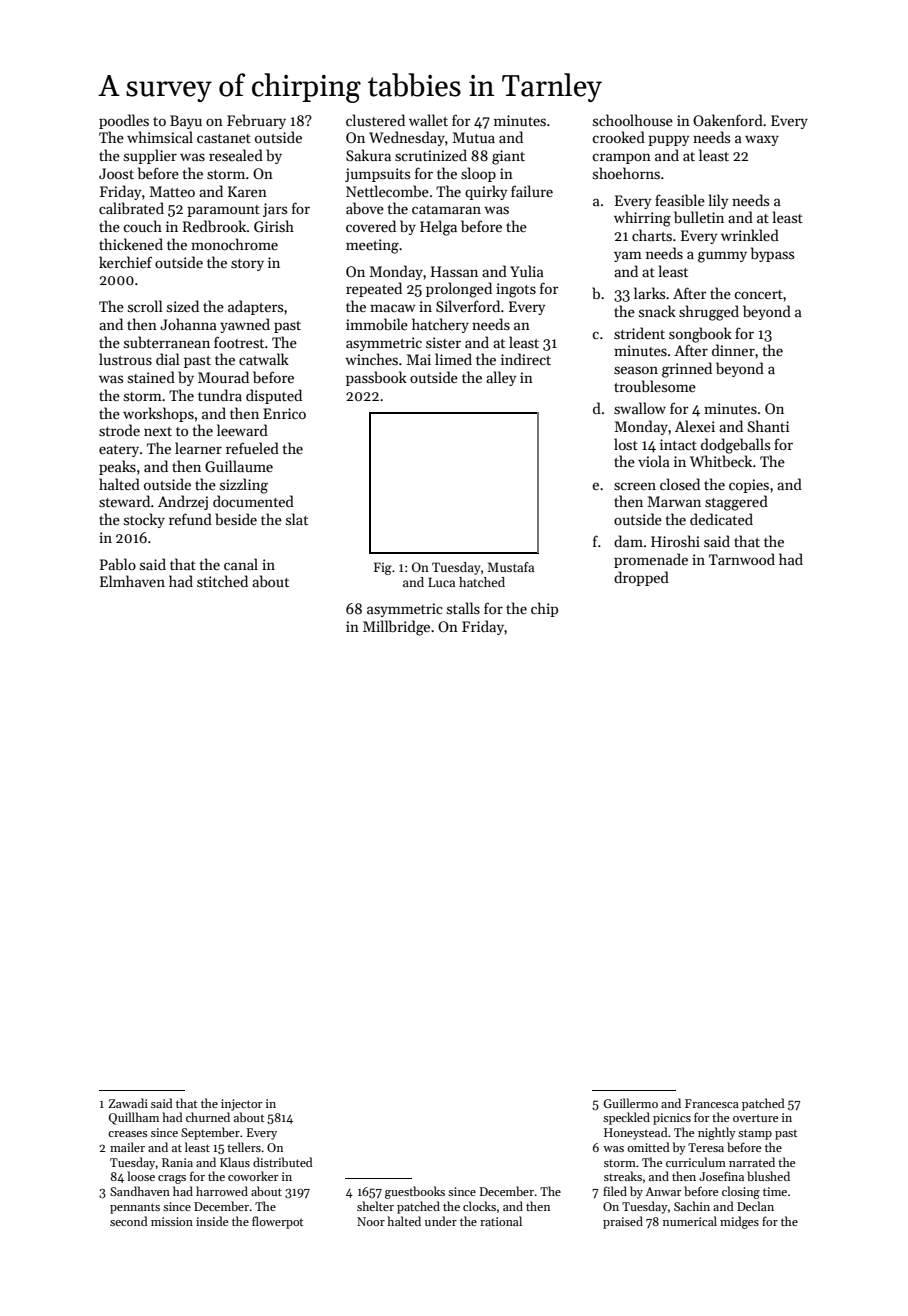  Describe the element at coordinates (733, 350) in the screenshot. I see `dinner` at that location.
